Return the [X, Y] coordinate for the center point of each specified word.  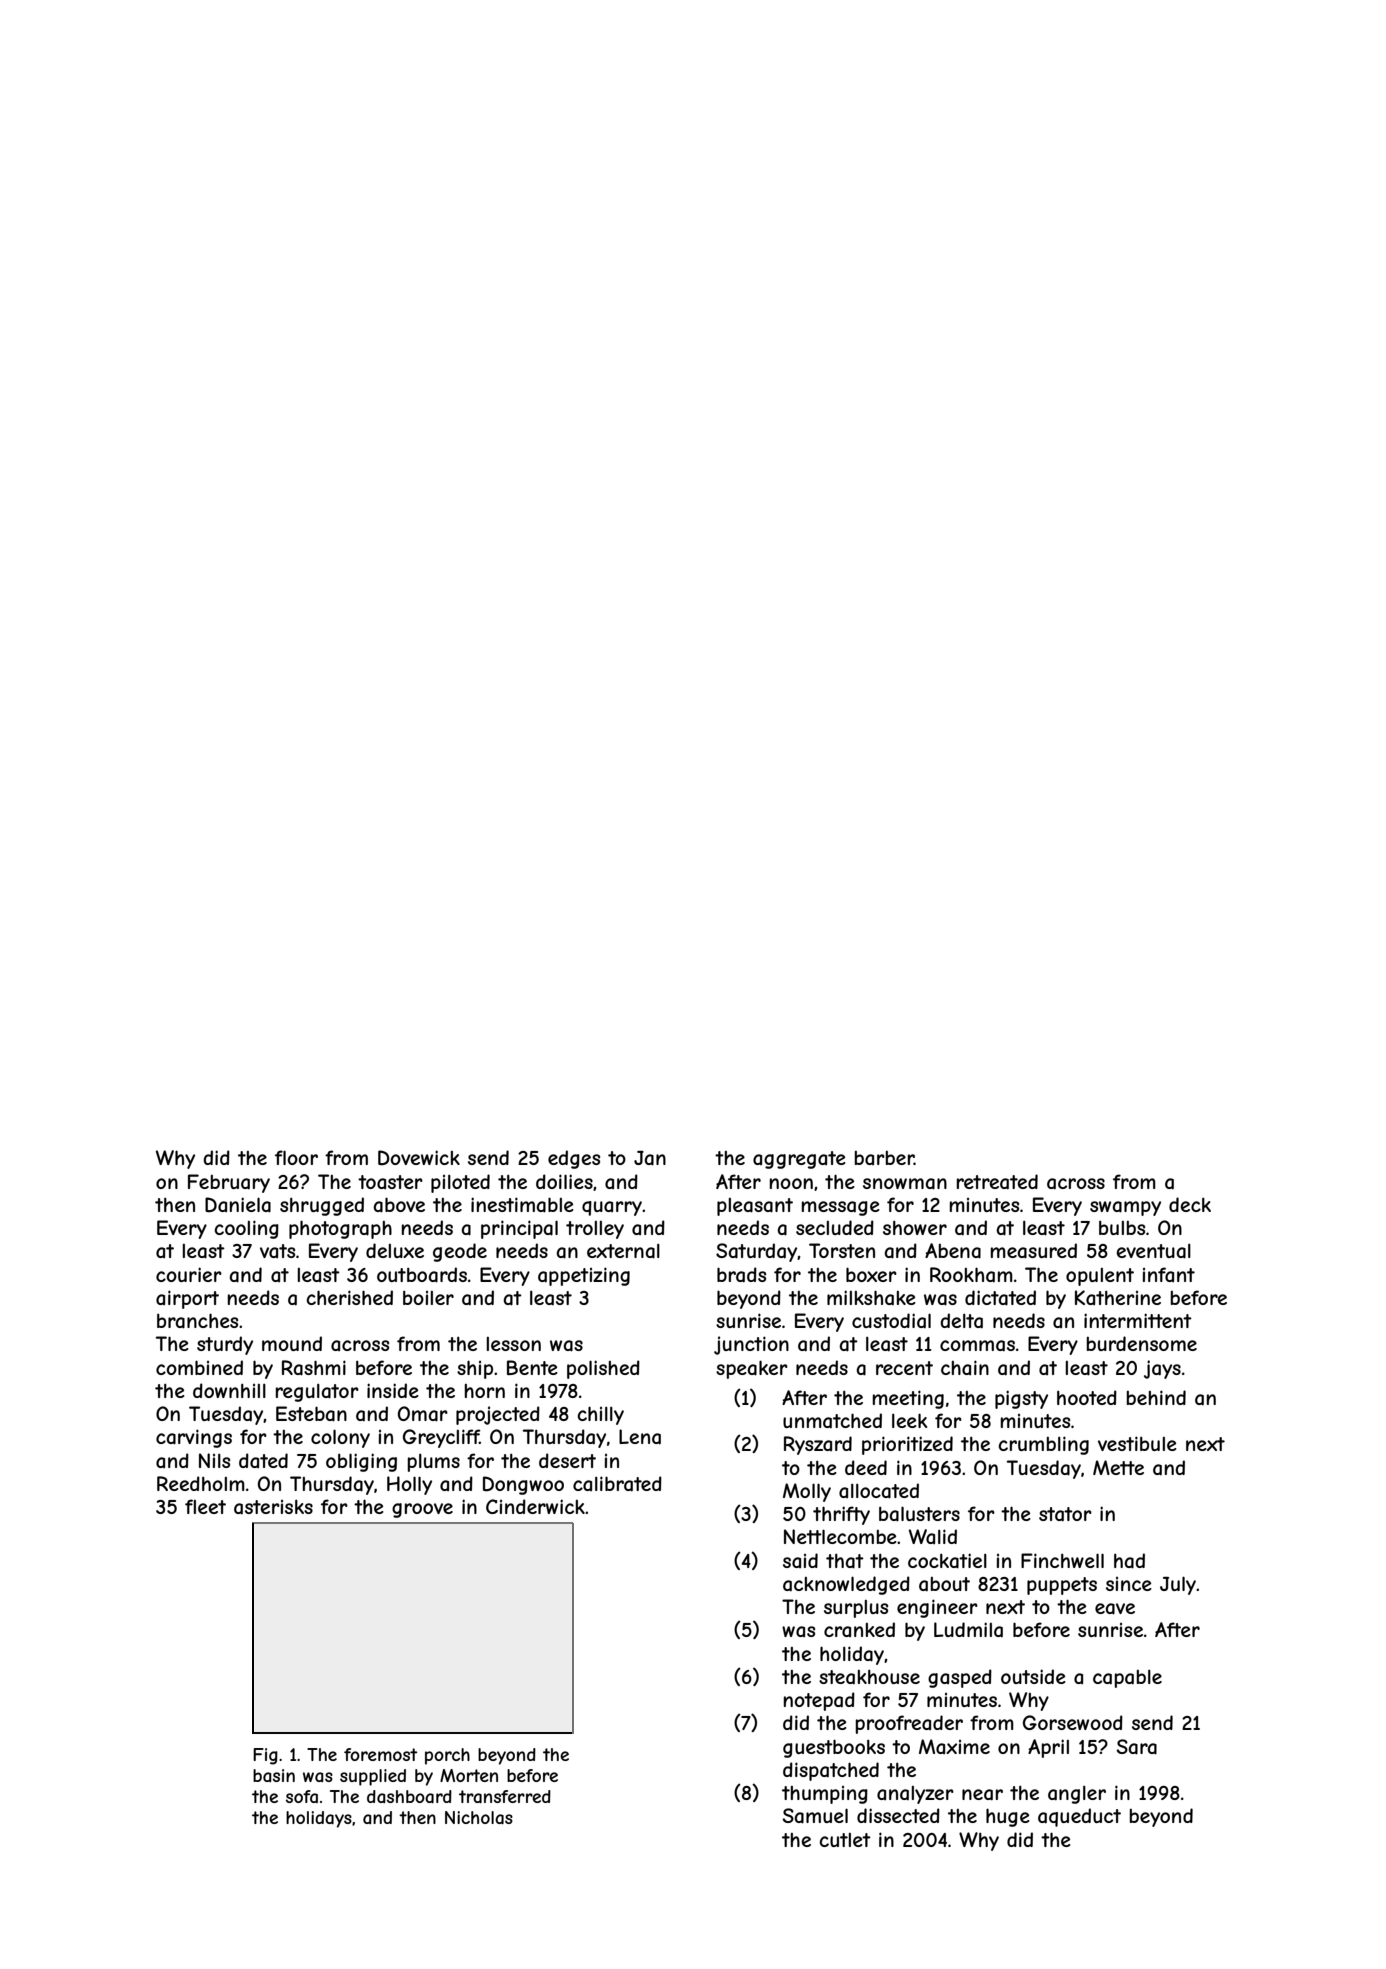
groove [422, 1510]
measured [1033, 1251]
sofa [302, 1796]
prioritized [907, 1445]
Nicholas [479, 1817]
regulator [317, 1393]
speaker [752, 1369]
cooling [246, 1229]
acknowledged [846, 1585]
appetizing [584, 1276]
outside [1033, 1676]
